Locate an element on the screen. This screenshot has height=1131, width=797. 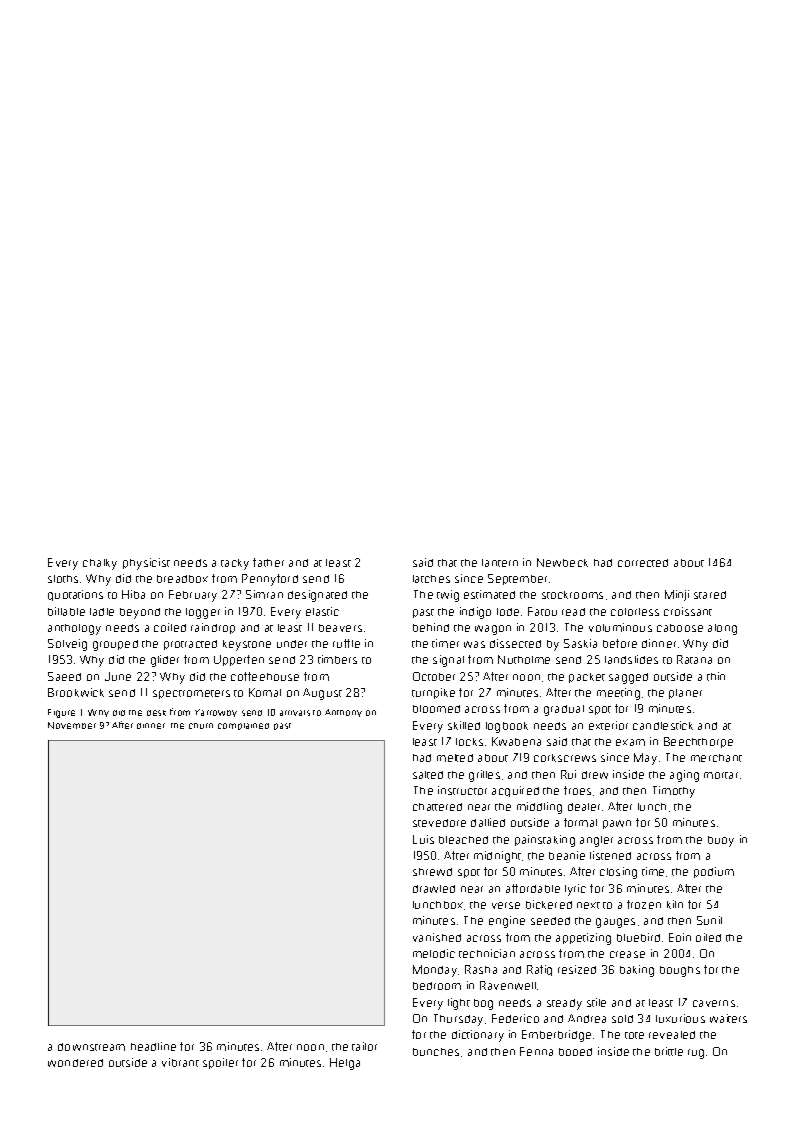
lantern is located at coordinates (500, 563).
